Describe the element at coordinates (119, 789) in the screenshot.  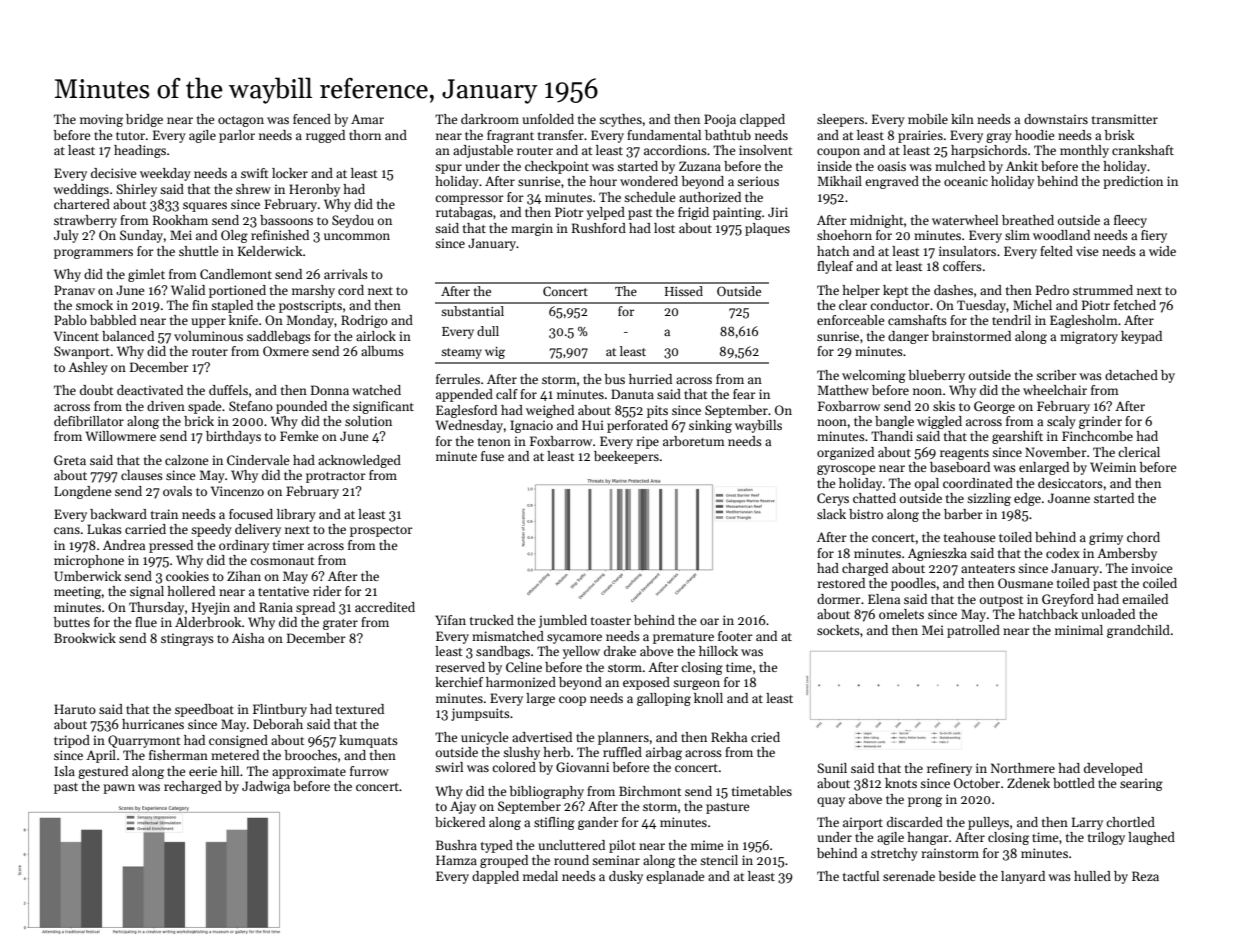
I see `pawn` at that location.
